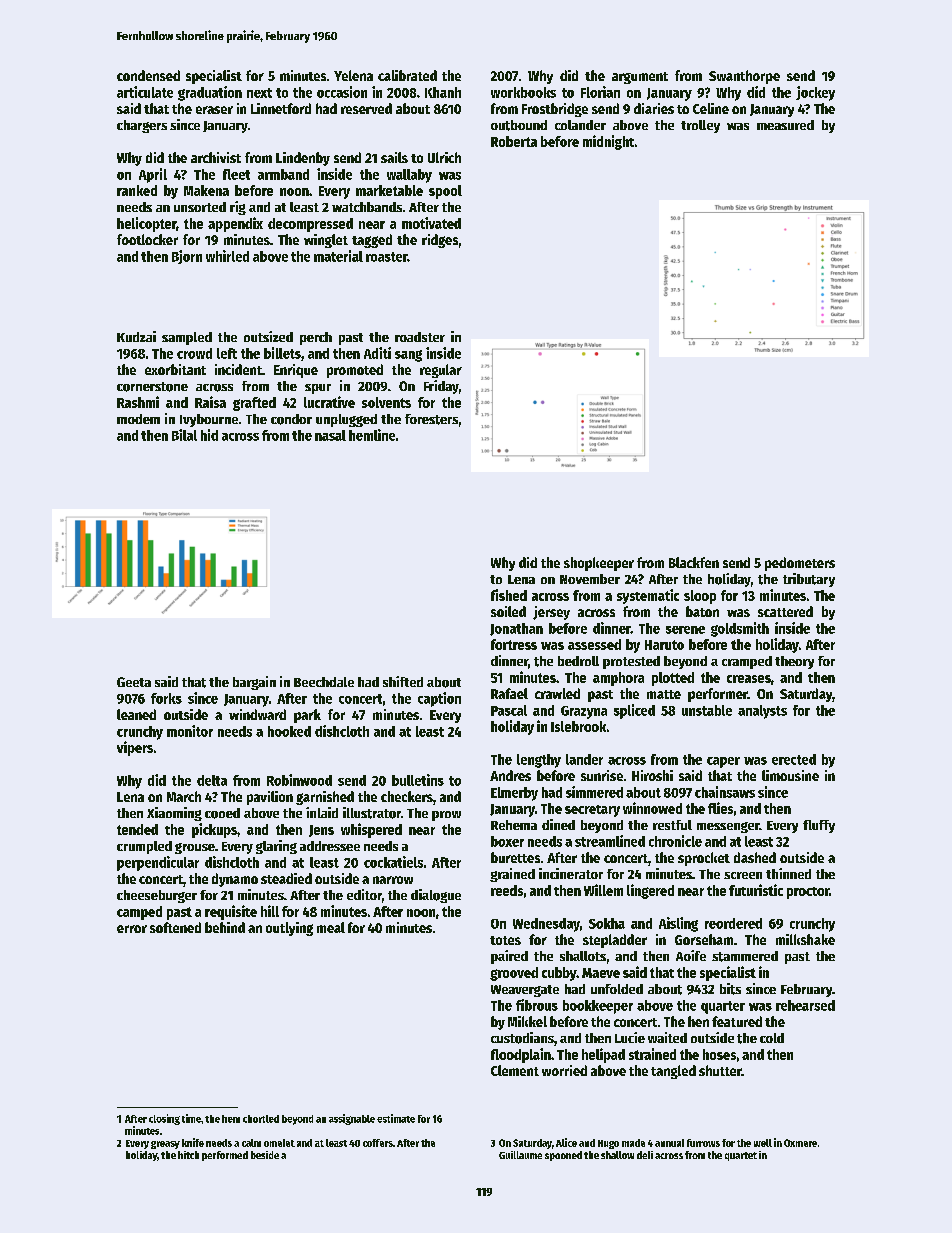  What do you see at coordinates (744, 77) in the screenshot?
I see `Swanthorpe` at bounding box center [744, 77].
